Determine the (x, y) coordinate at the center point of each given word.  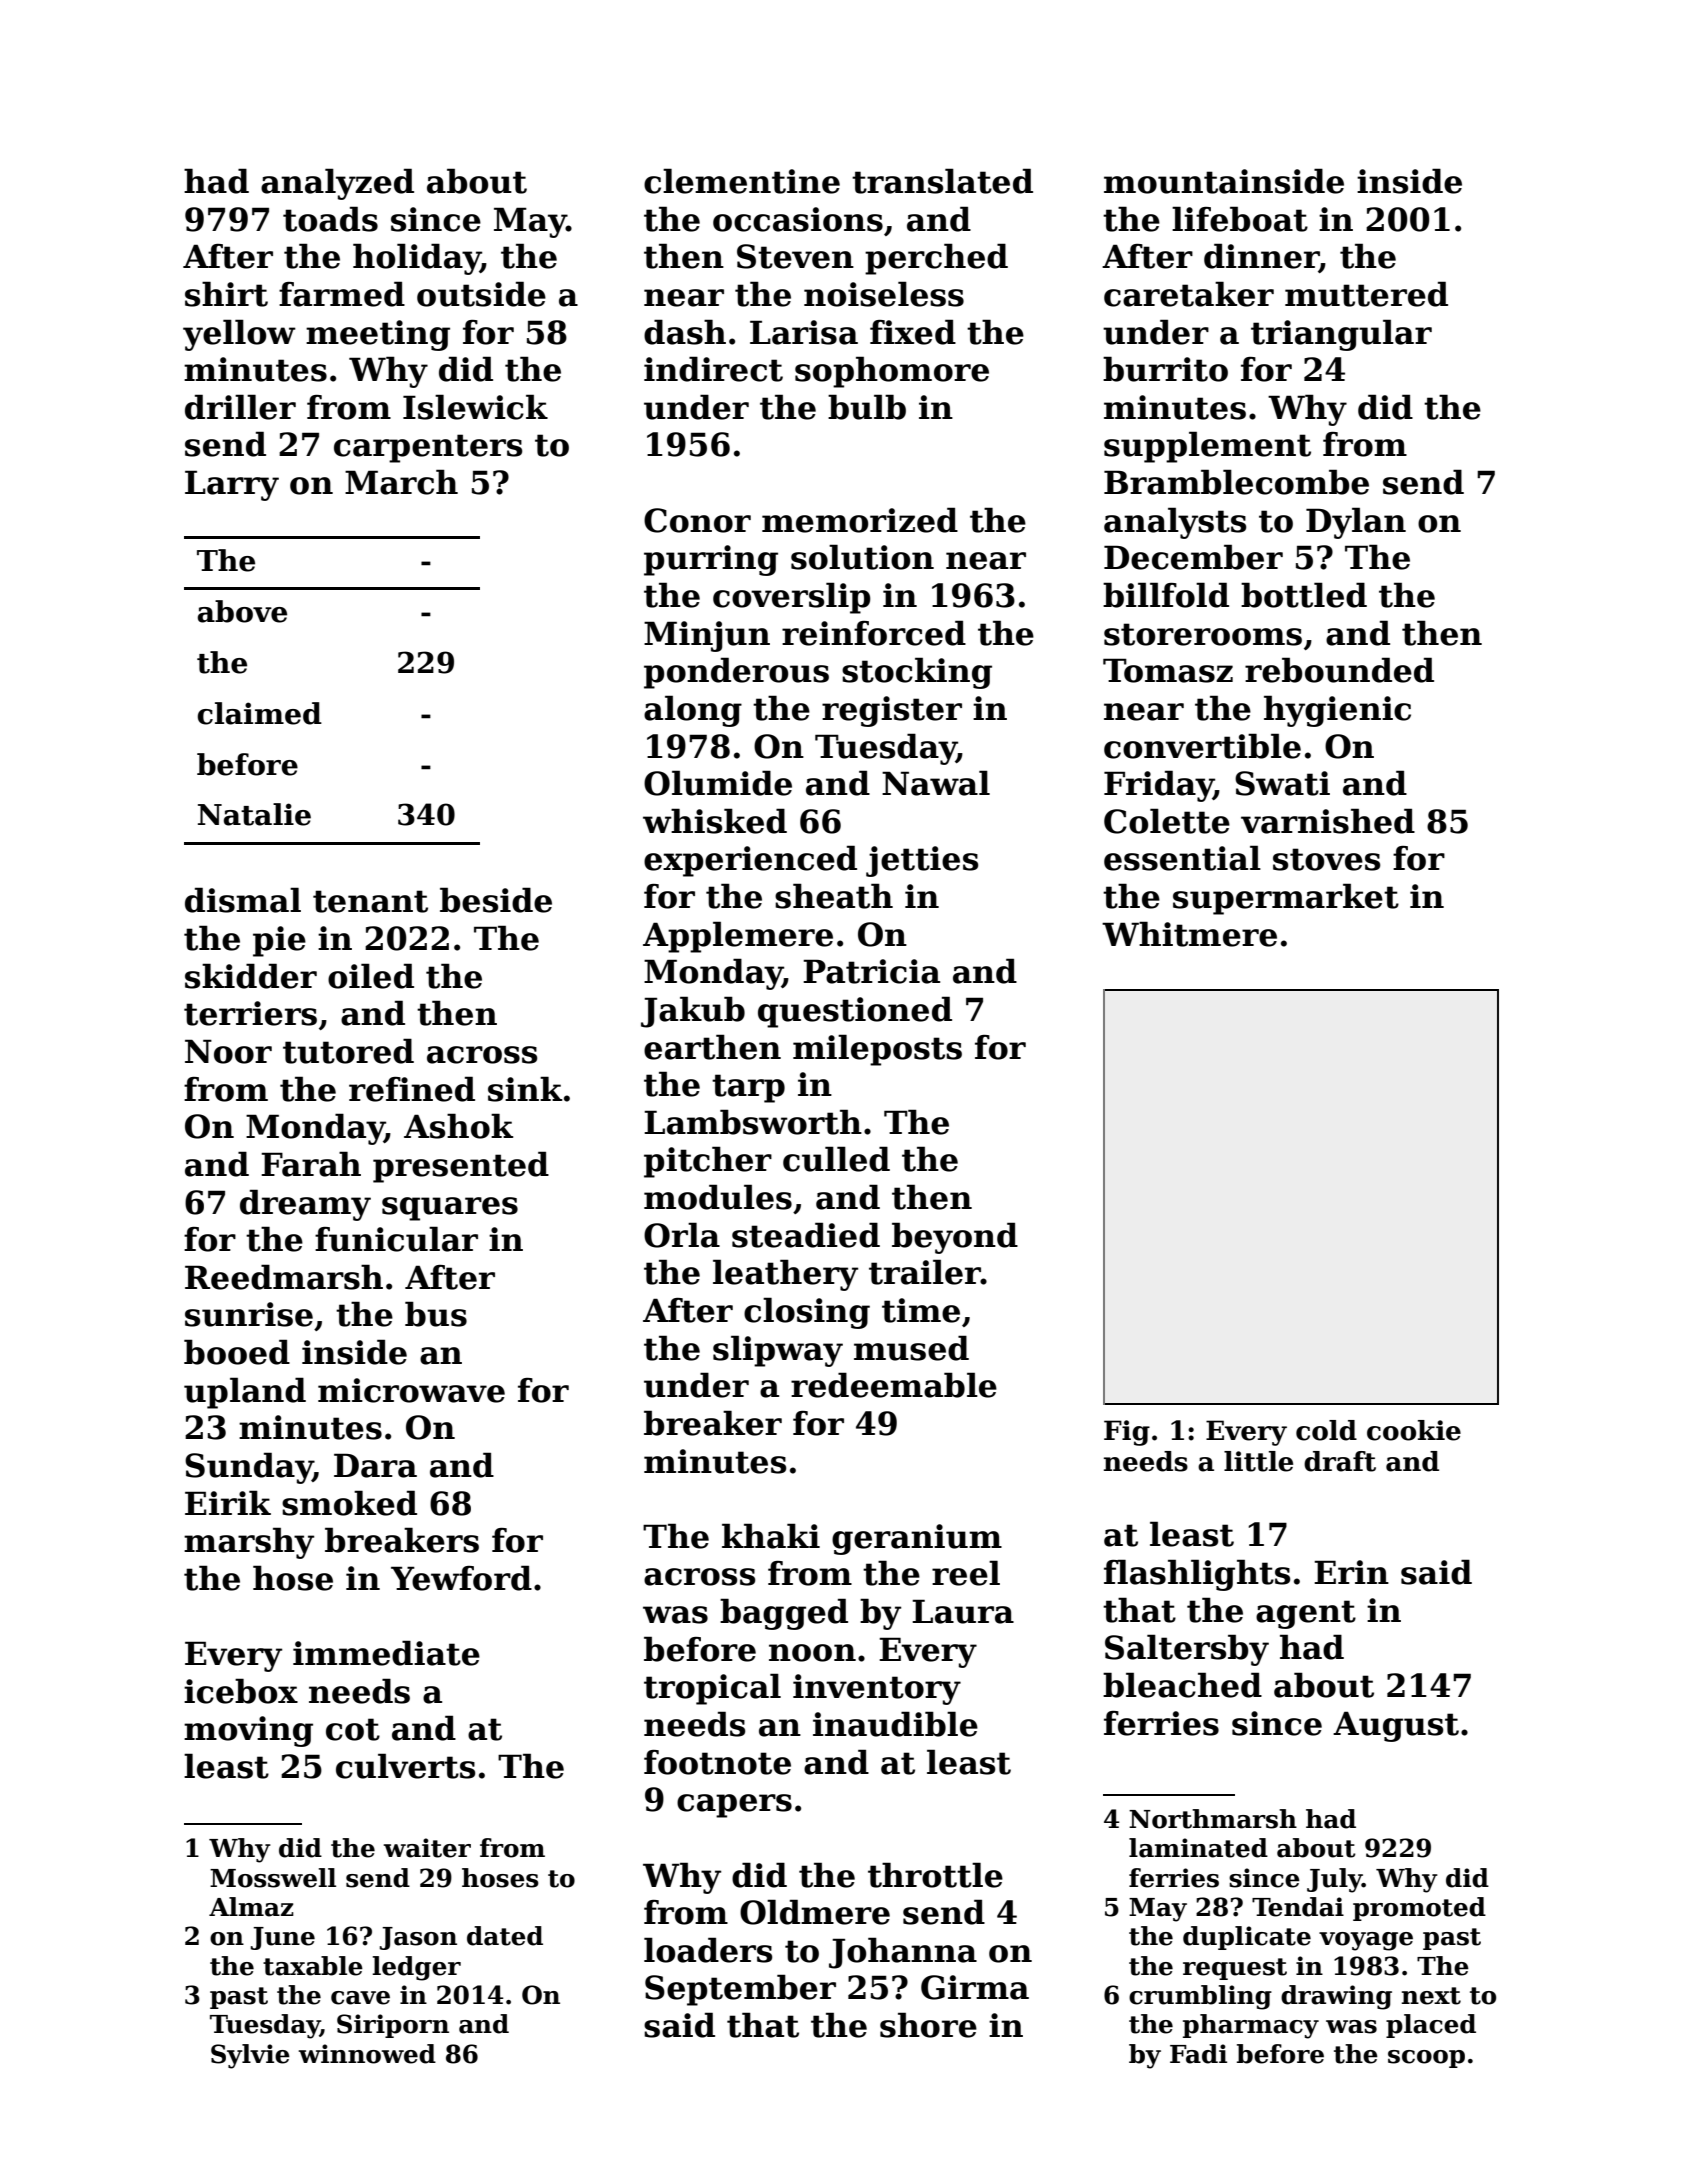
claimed (259, 713)
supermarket (1286, 899)
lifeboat (1240, 219)
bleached (1182, 1685)
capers (734, 1806)
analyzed (337, 184)
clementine (742, 181)
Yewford (461, 1578)
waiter (427, 1848)
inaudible (895, 1724)
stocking (917, 673)
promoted (1419, 1909)
